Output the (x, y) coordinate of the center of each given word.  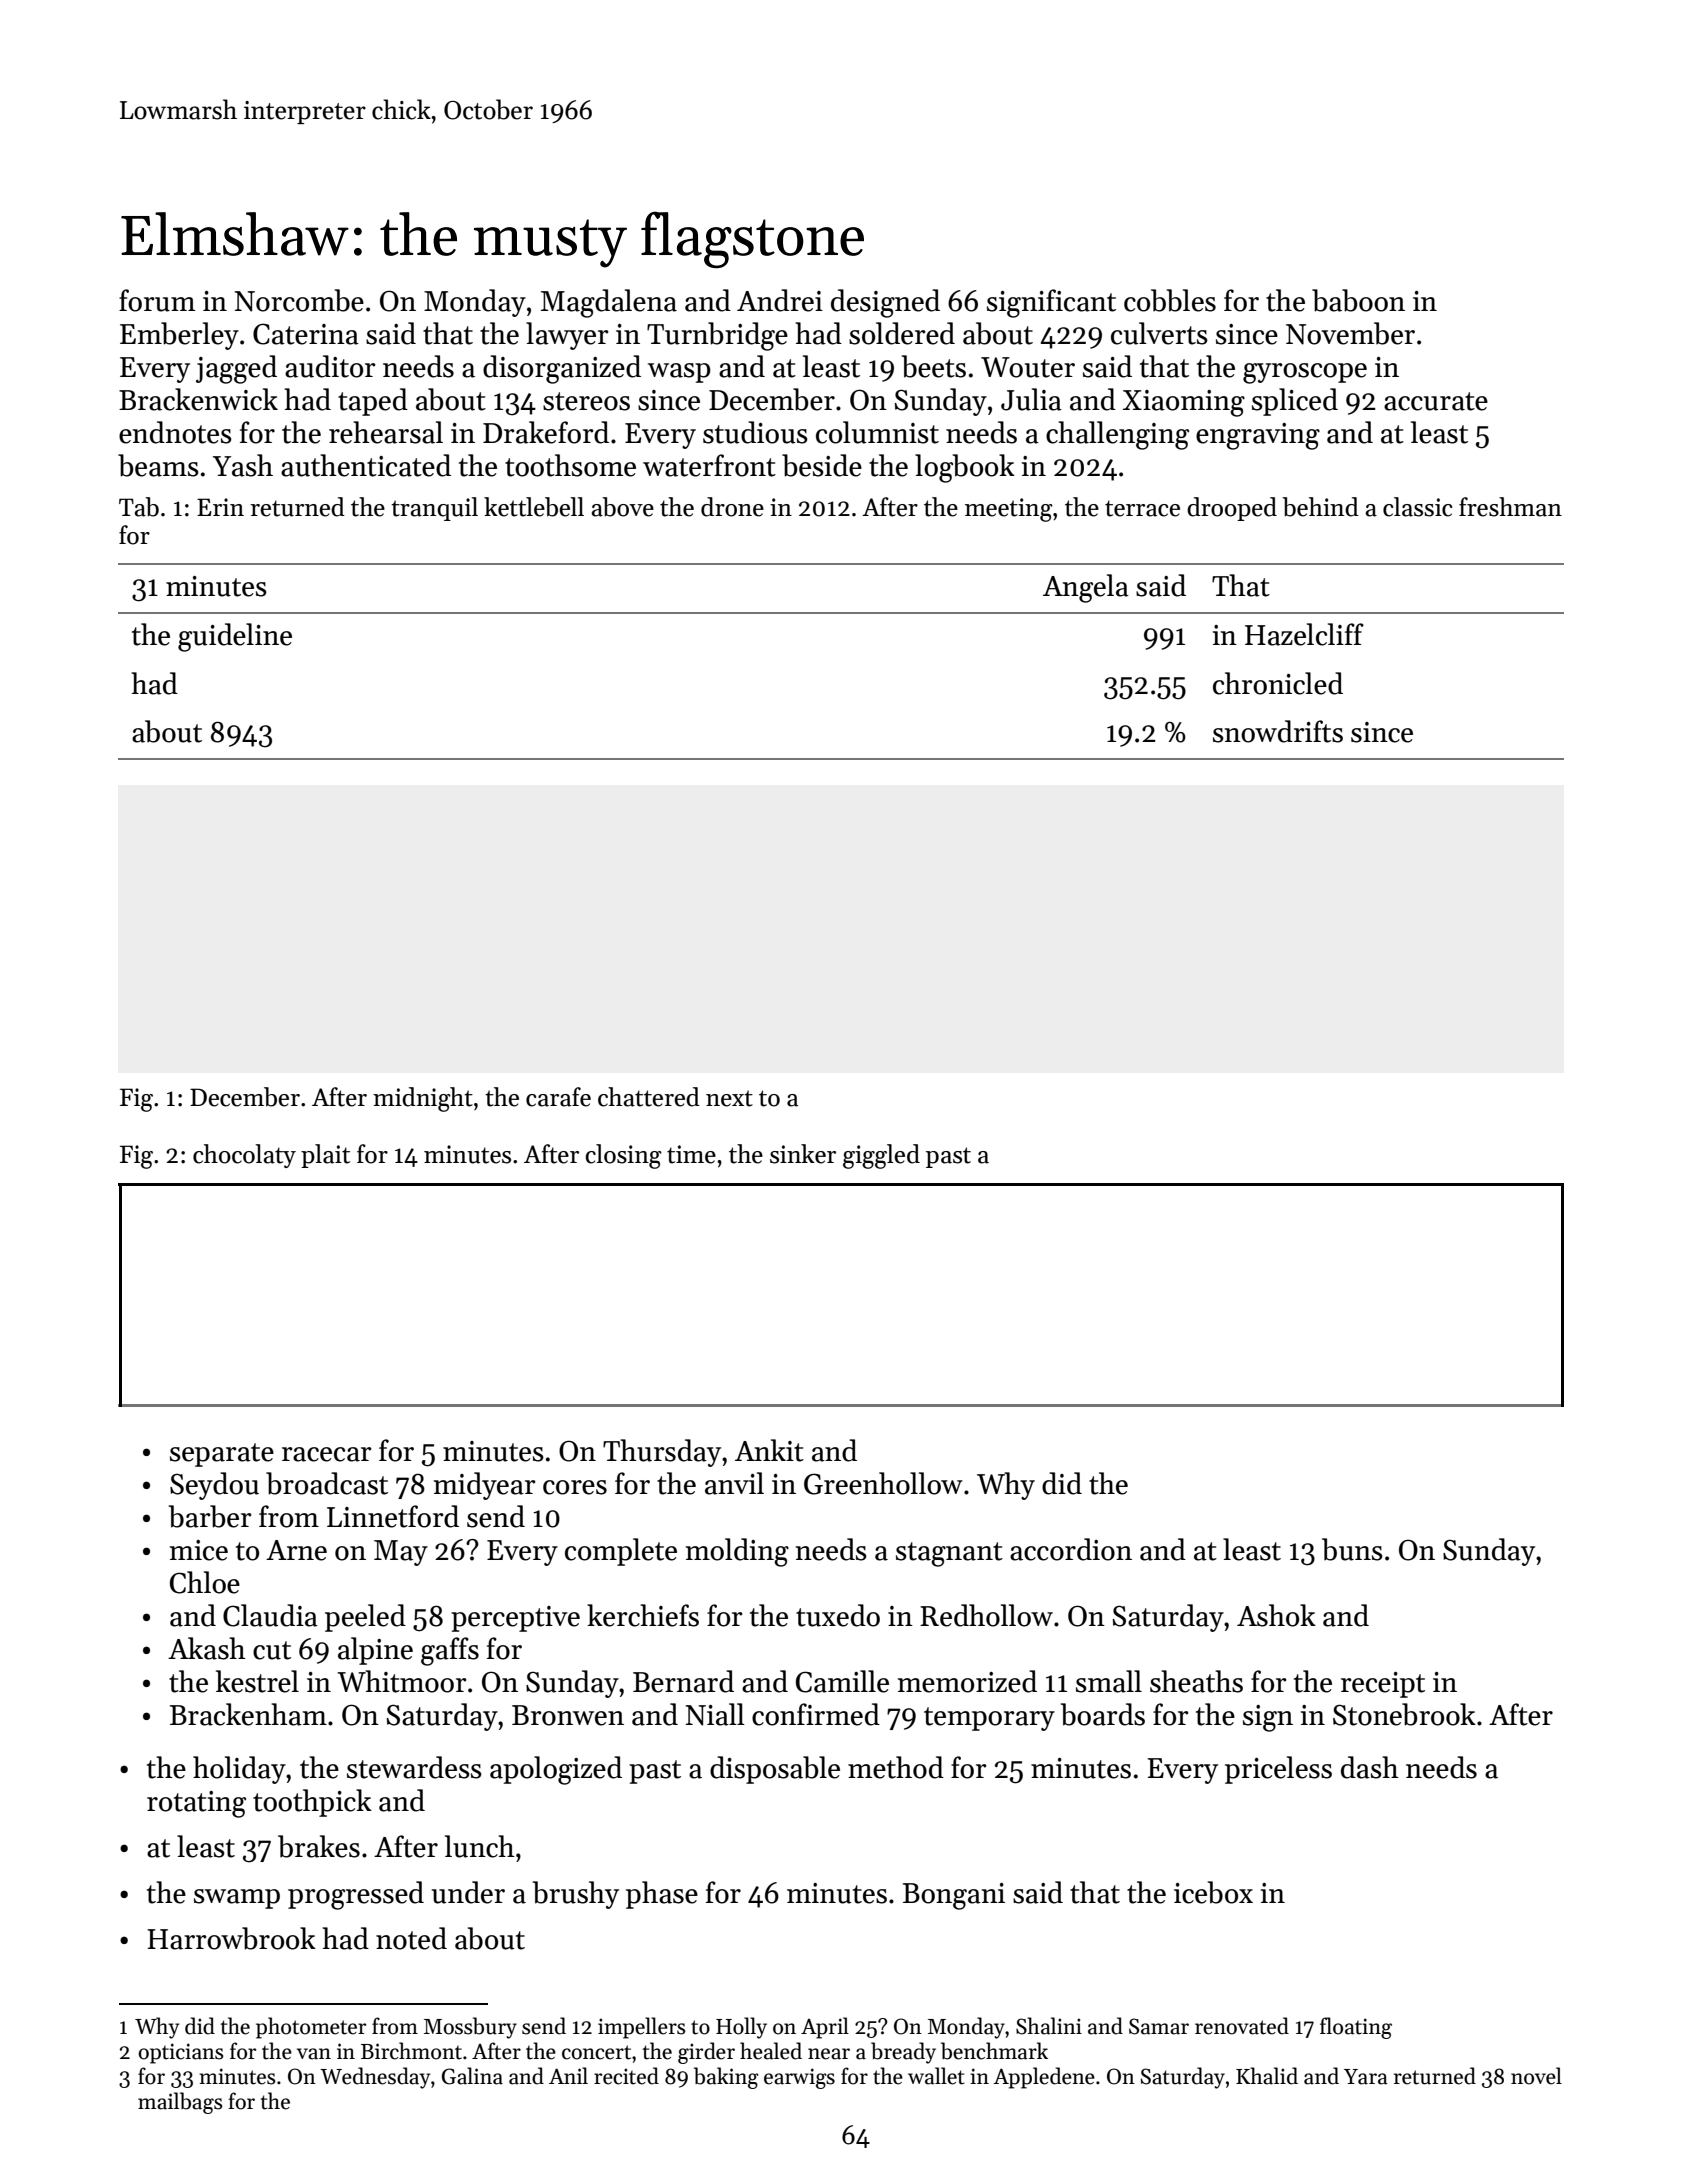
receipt (1383, 1685)
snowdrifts (1278, 731)
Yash (243, 465)
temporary (989, 1719)
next (729, 1098)
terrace (1142, 508)
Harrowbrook (231, 1938)
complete (621, 1552)
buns (1352, 1549)
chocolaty (244, 1156)
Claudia (270, 1615)
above (622, 507)
